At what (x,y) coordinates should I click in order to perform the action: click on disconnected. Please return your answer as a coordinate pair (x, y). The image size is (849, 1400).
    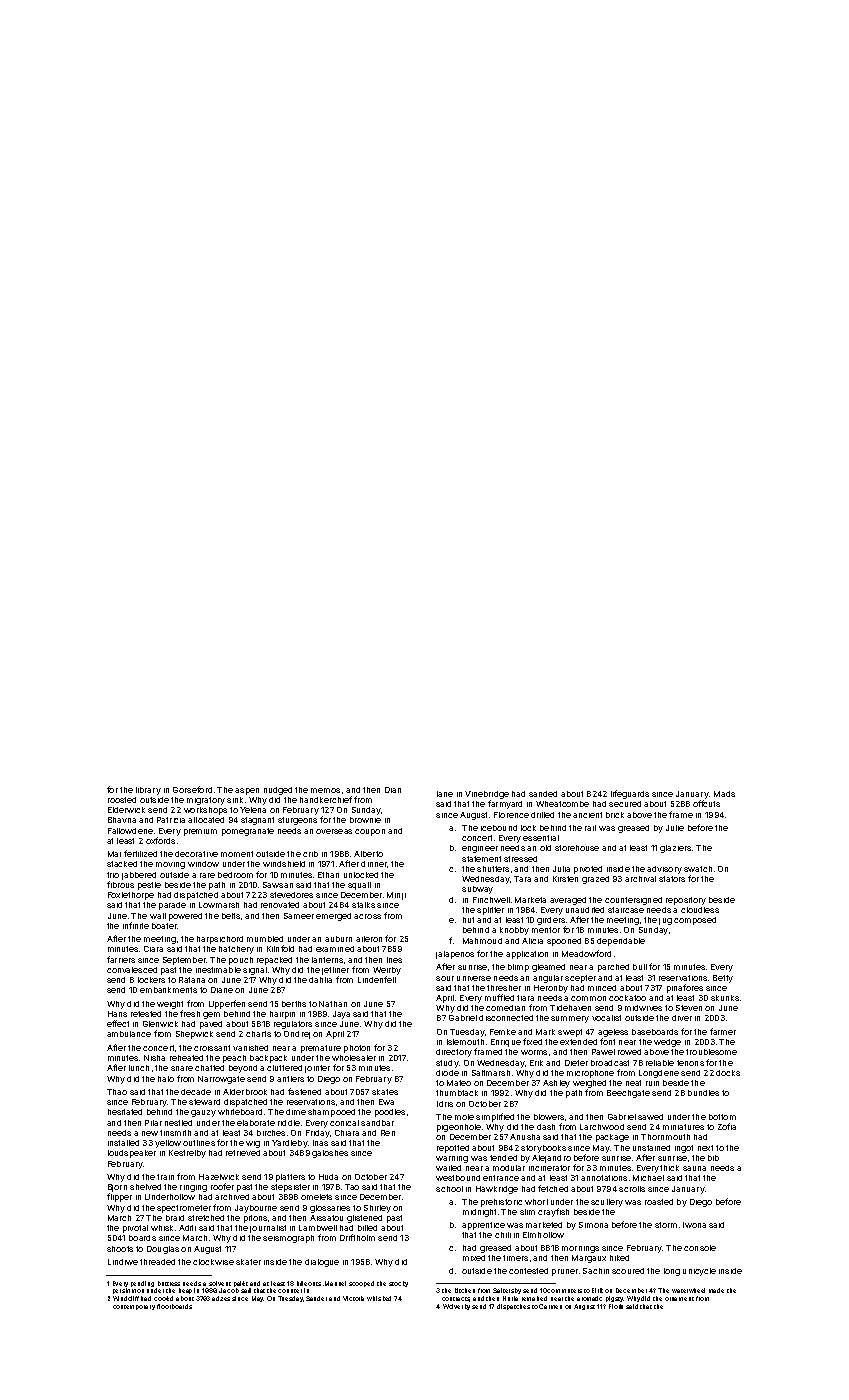
    Looking at the image, I should click on (506, 1018).
